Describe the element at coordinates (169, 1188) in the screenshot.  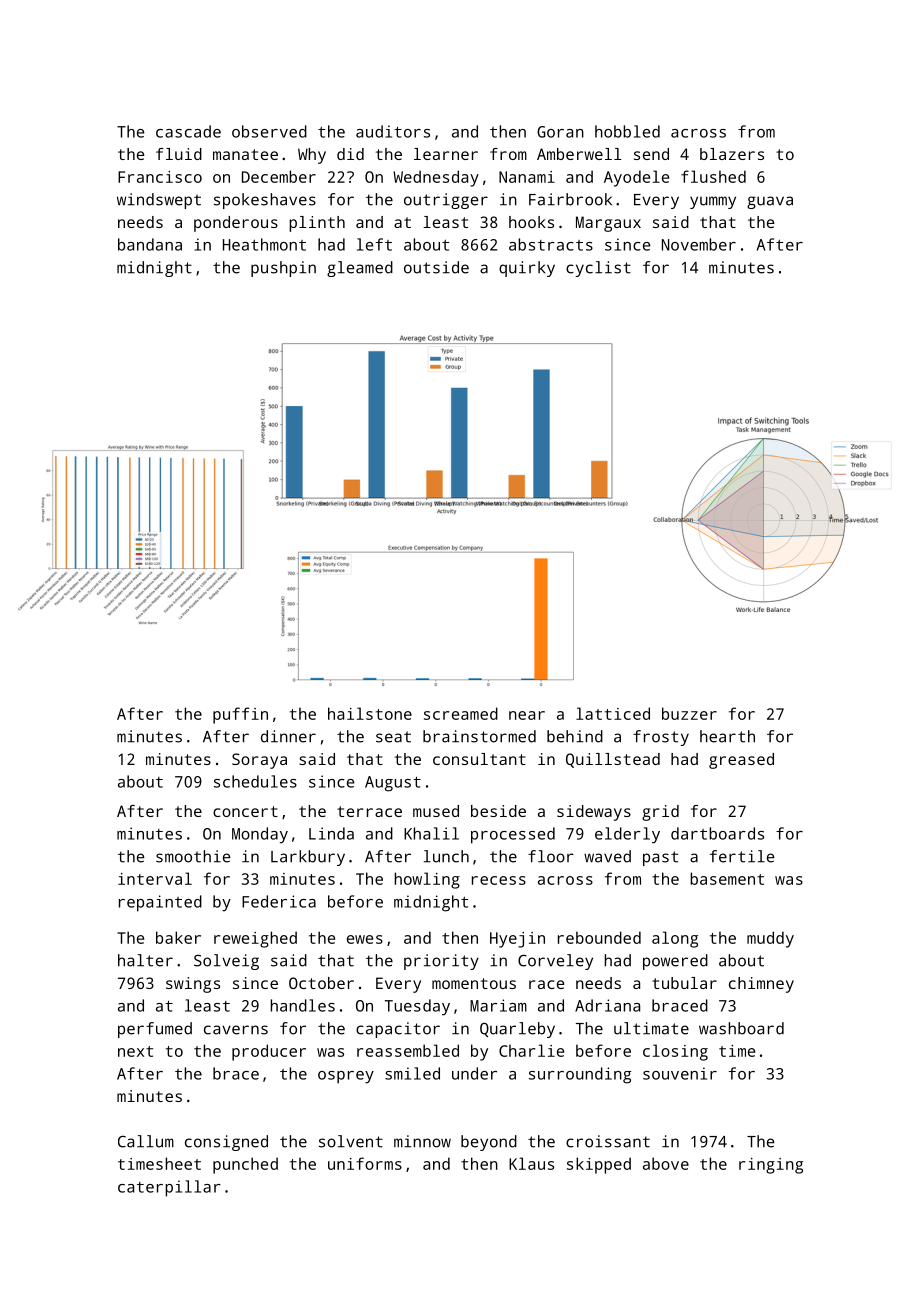
I see `caterpillar` at that location.
